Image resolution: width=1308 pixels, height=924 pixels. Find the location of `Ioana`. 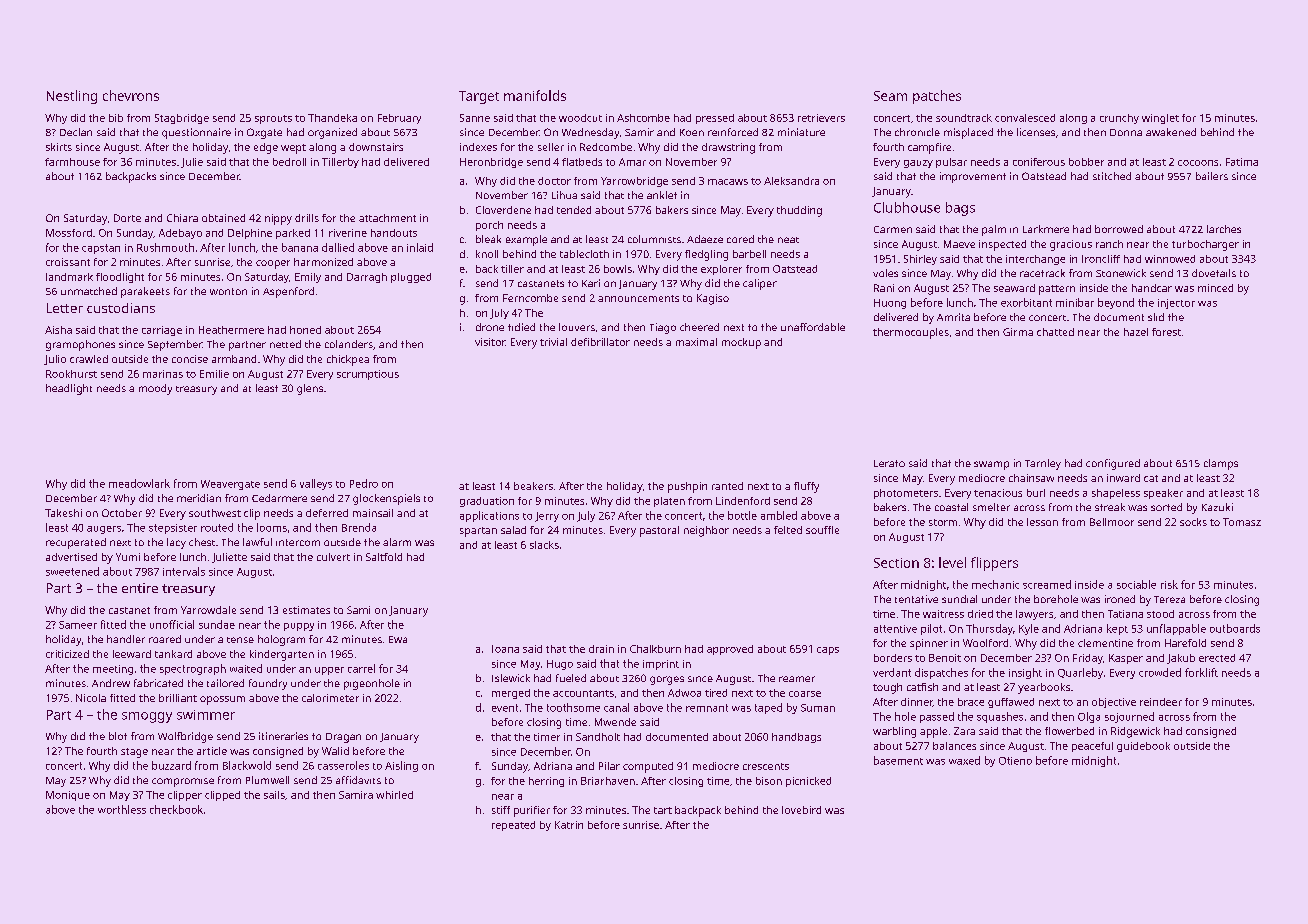

Ioana is located at coordinates (505, 649).
